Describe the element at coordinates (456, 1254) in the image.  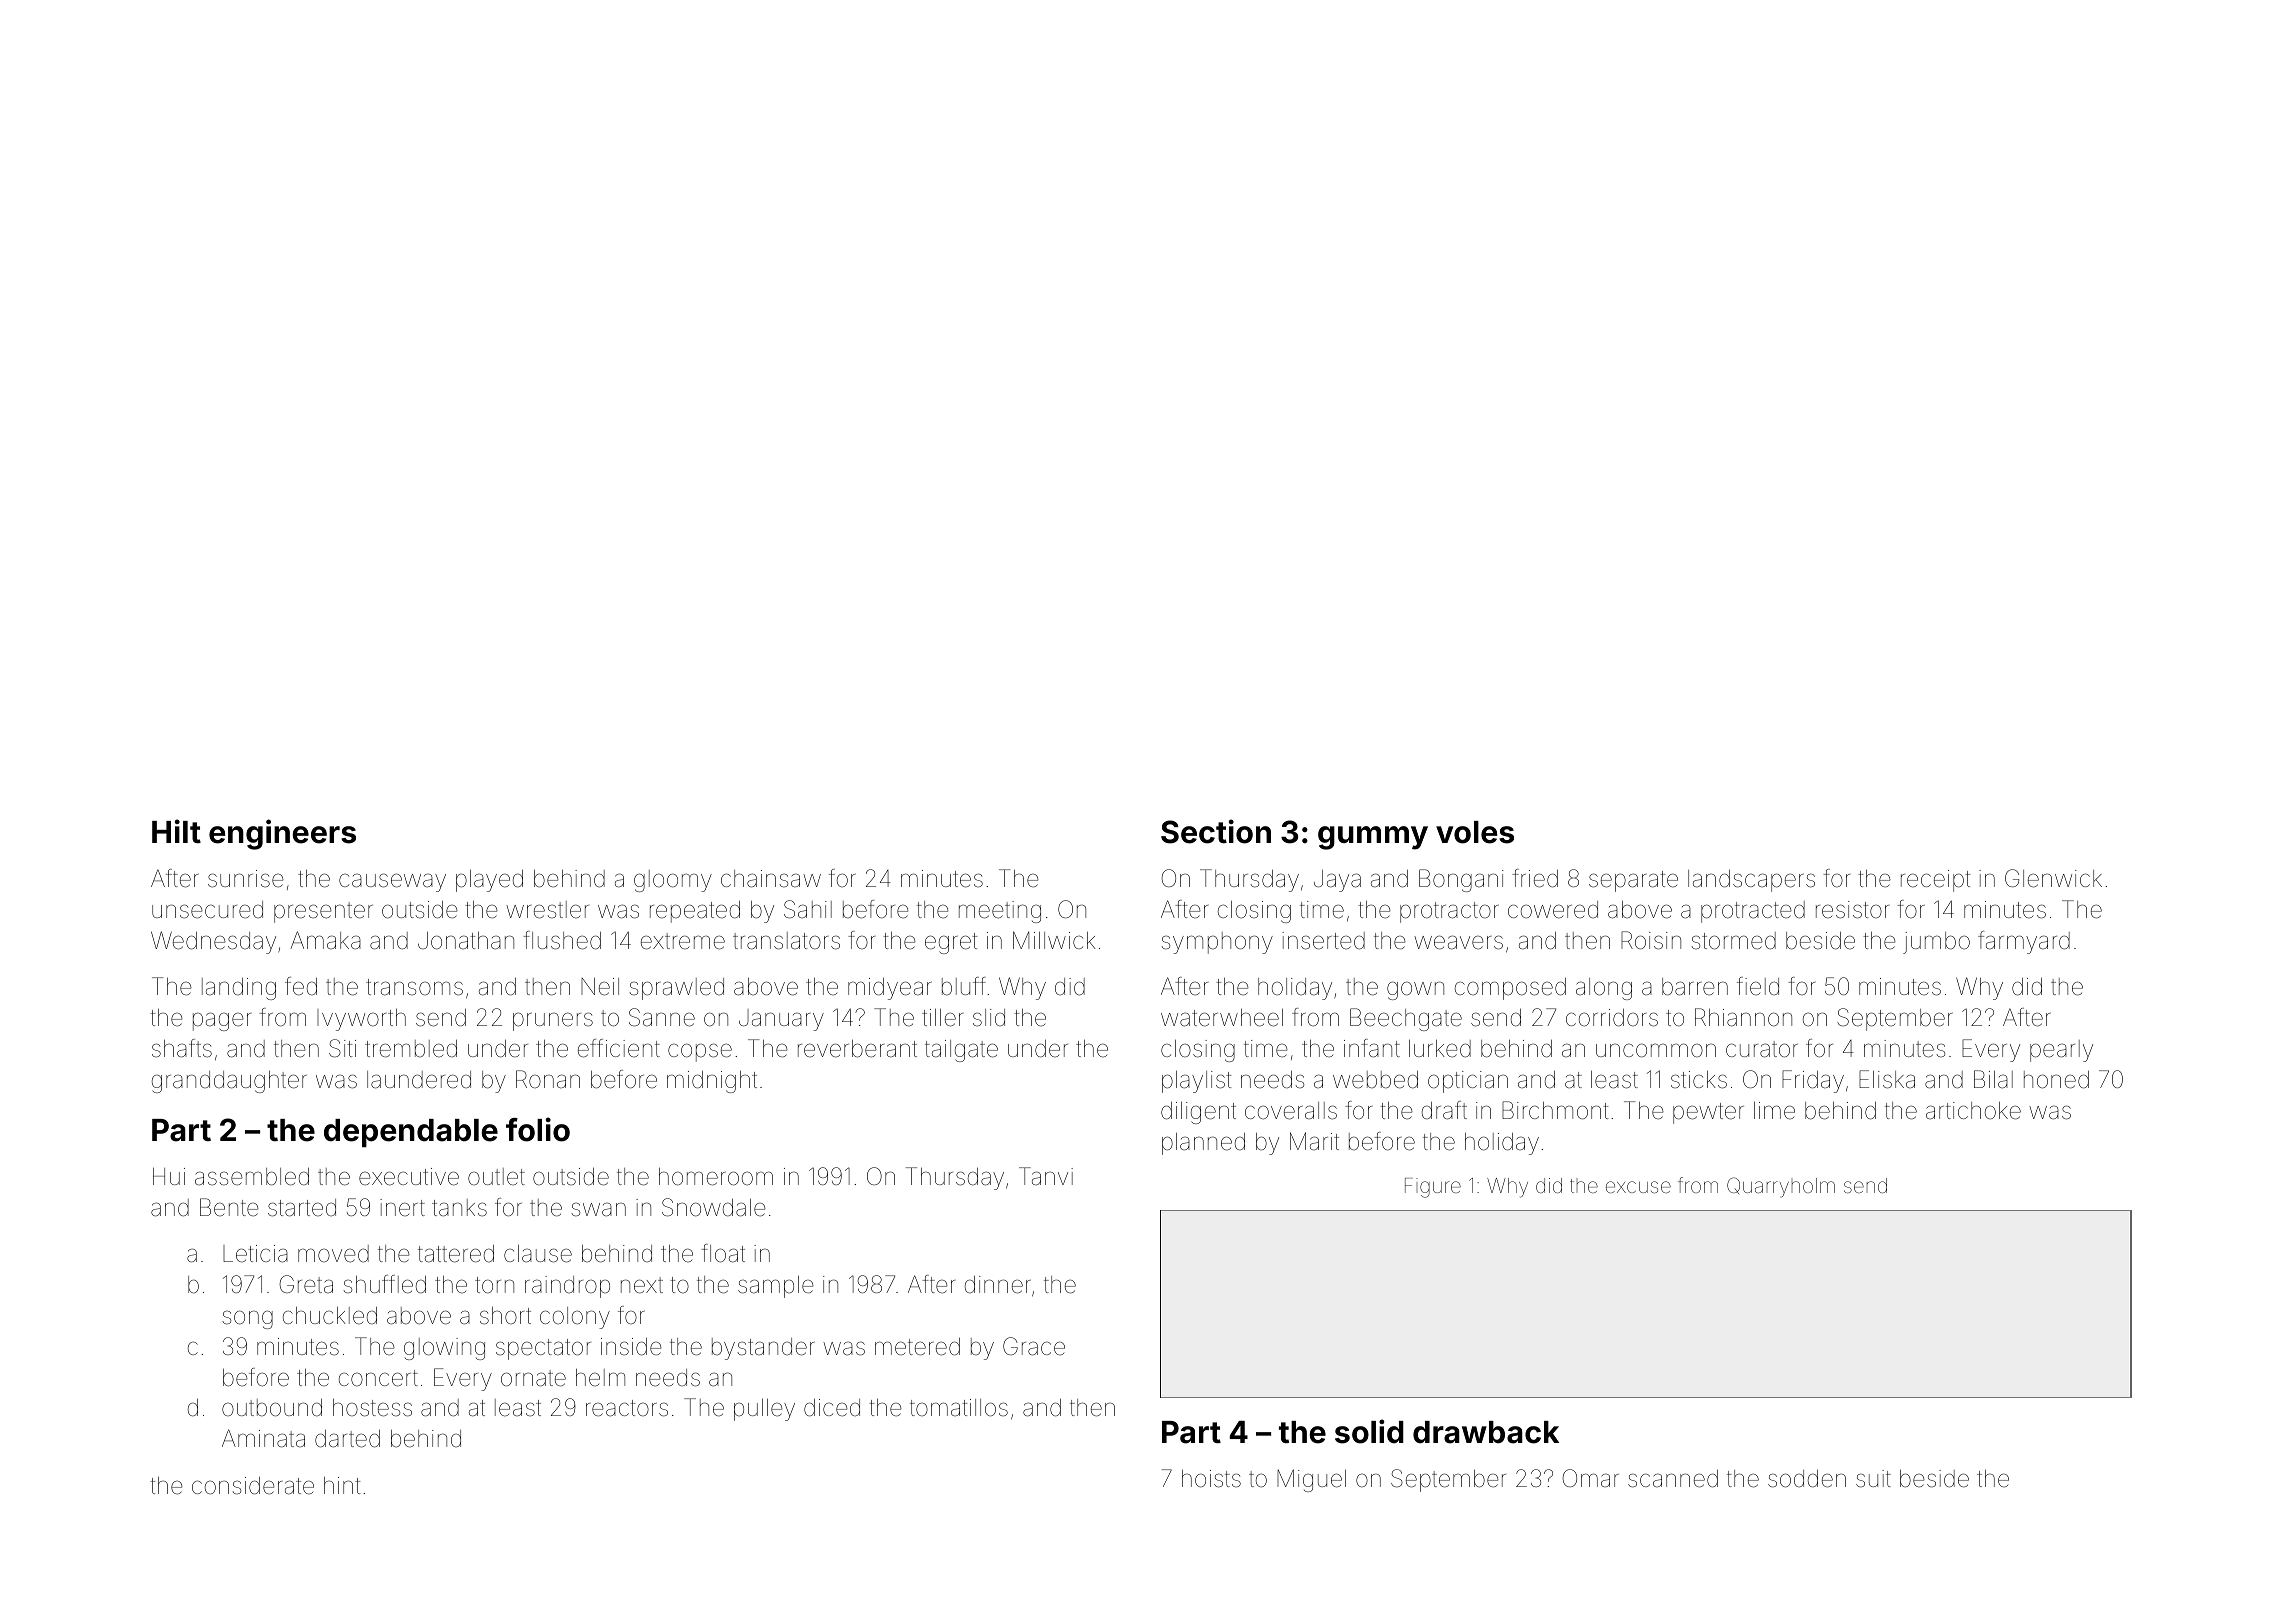
I see `tattered` at that location.
